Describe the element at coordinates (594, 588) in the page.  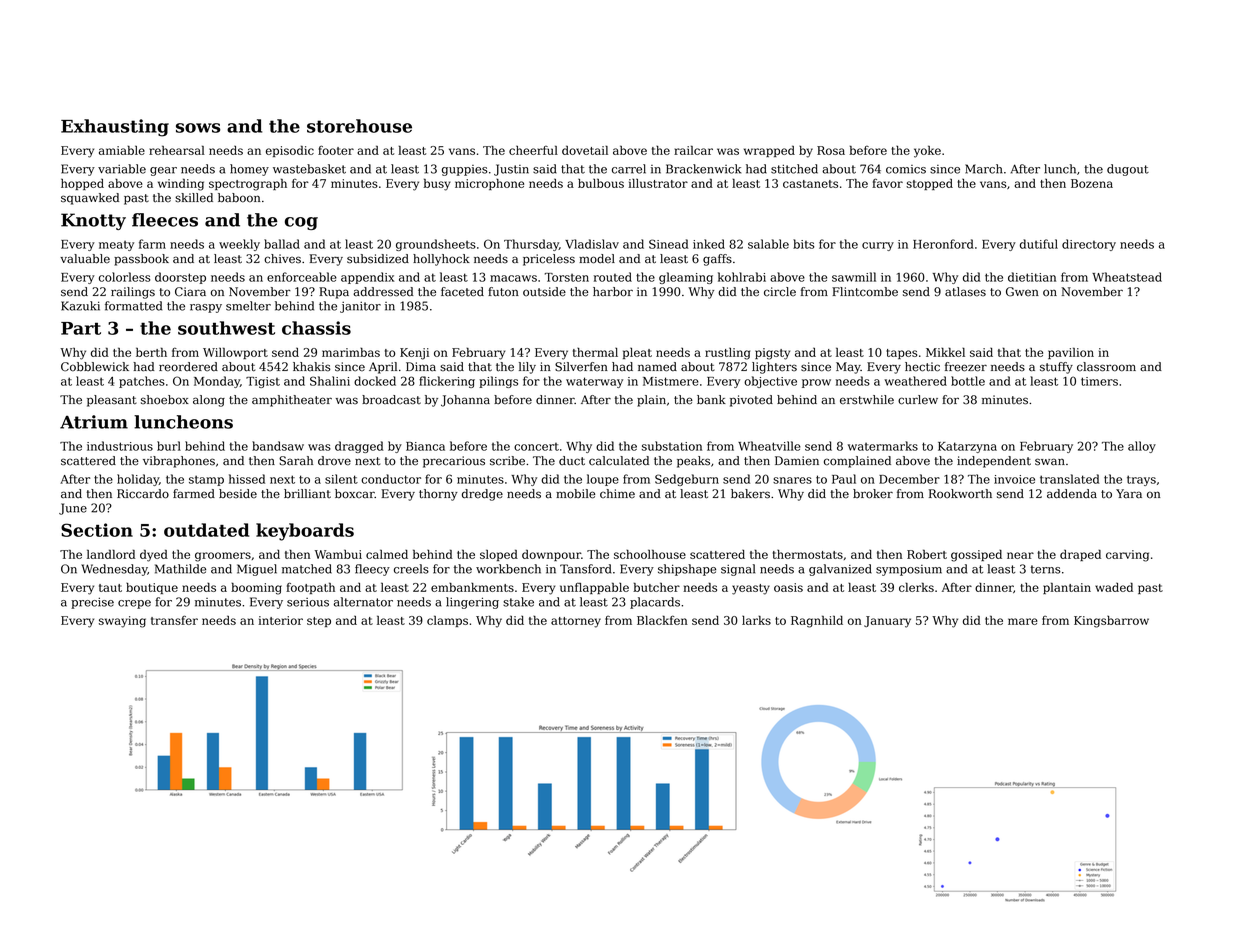
I see `unflappable` at that location.
